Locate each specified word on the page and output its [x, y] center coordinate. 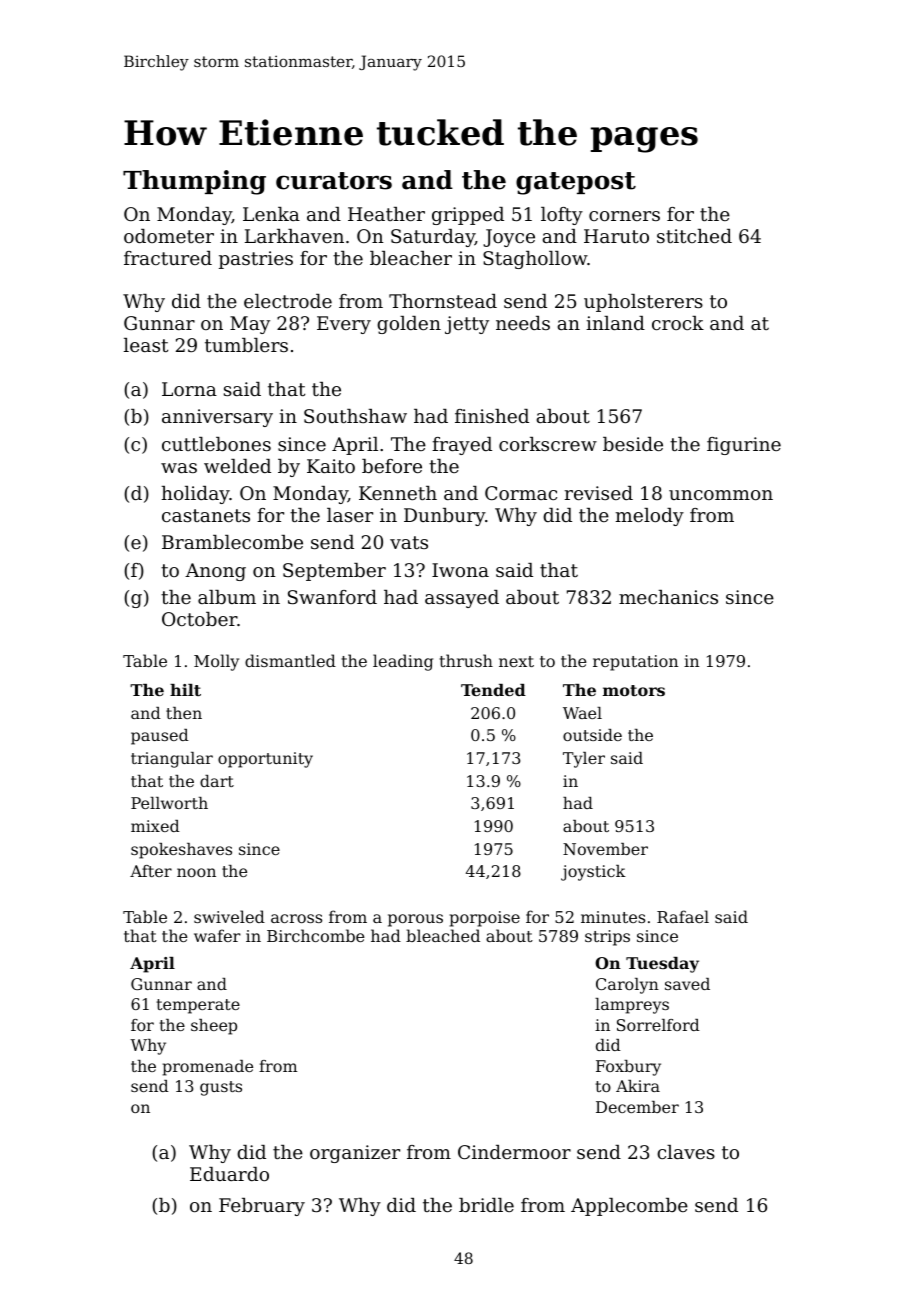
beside [633, 444]
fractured [168, 258]
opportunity [265, 760]
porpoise [485, 919]
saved [687, 984]
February [262, 1207]
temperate [198, 1006]
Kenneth [398, 493]
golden [409, 325]
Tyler [584, 760]
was [179, 468]
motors [634, 690]
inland [615, 323]
